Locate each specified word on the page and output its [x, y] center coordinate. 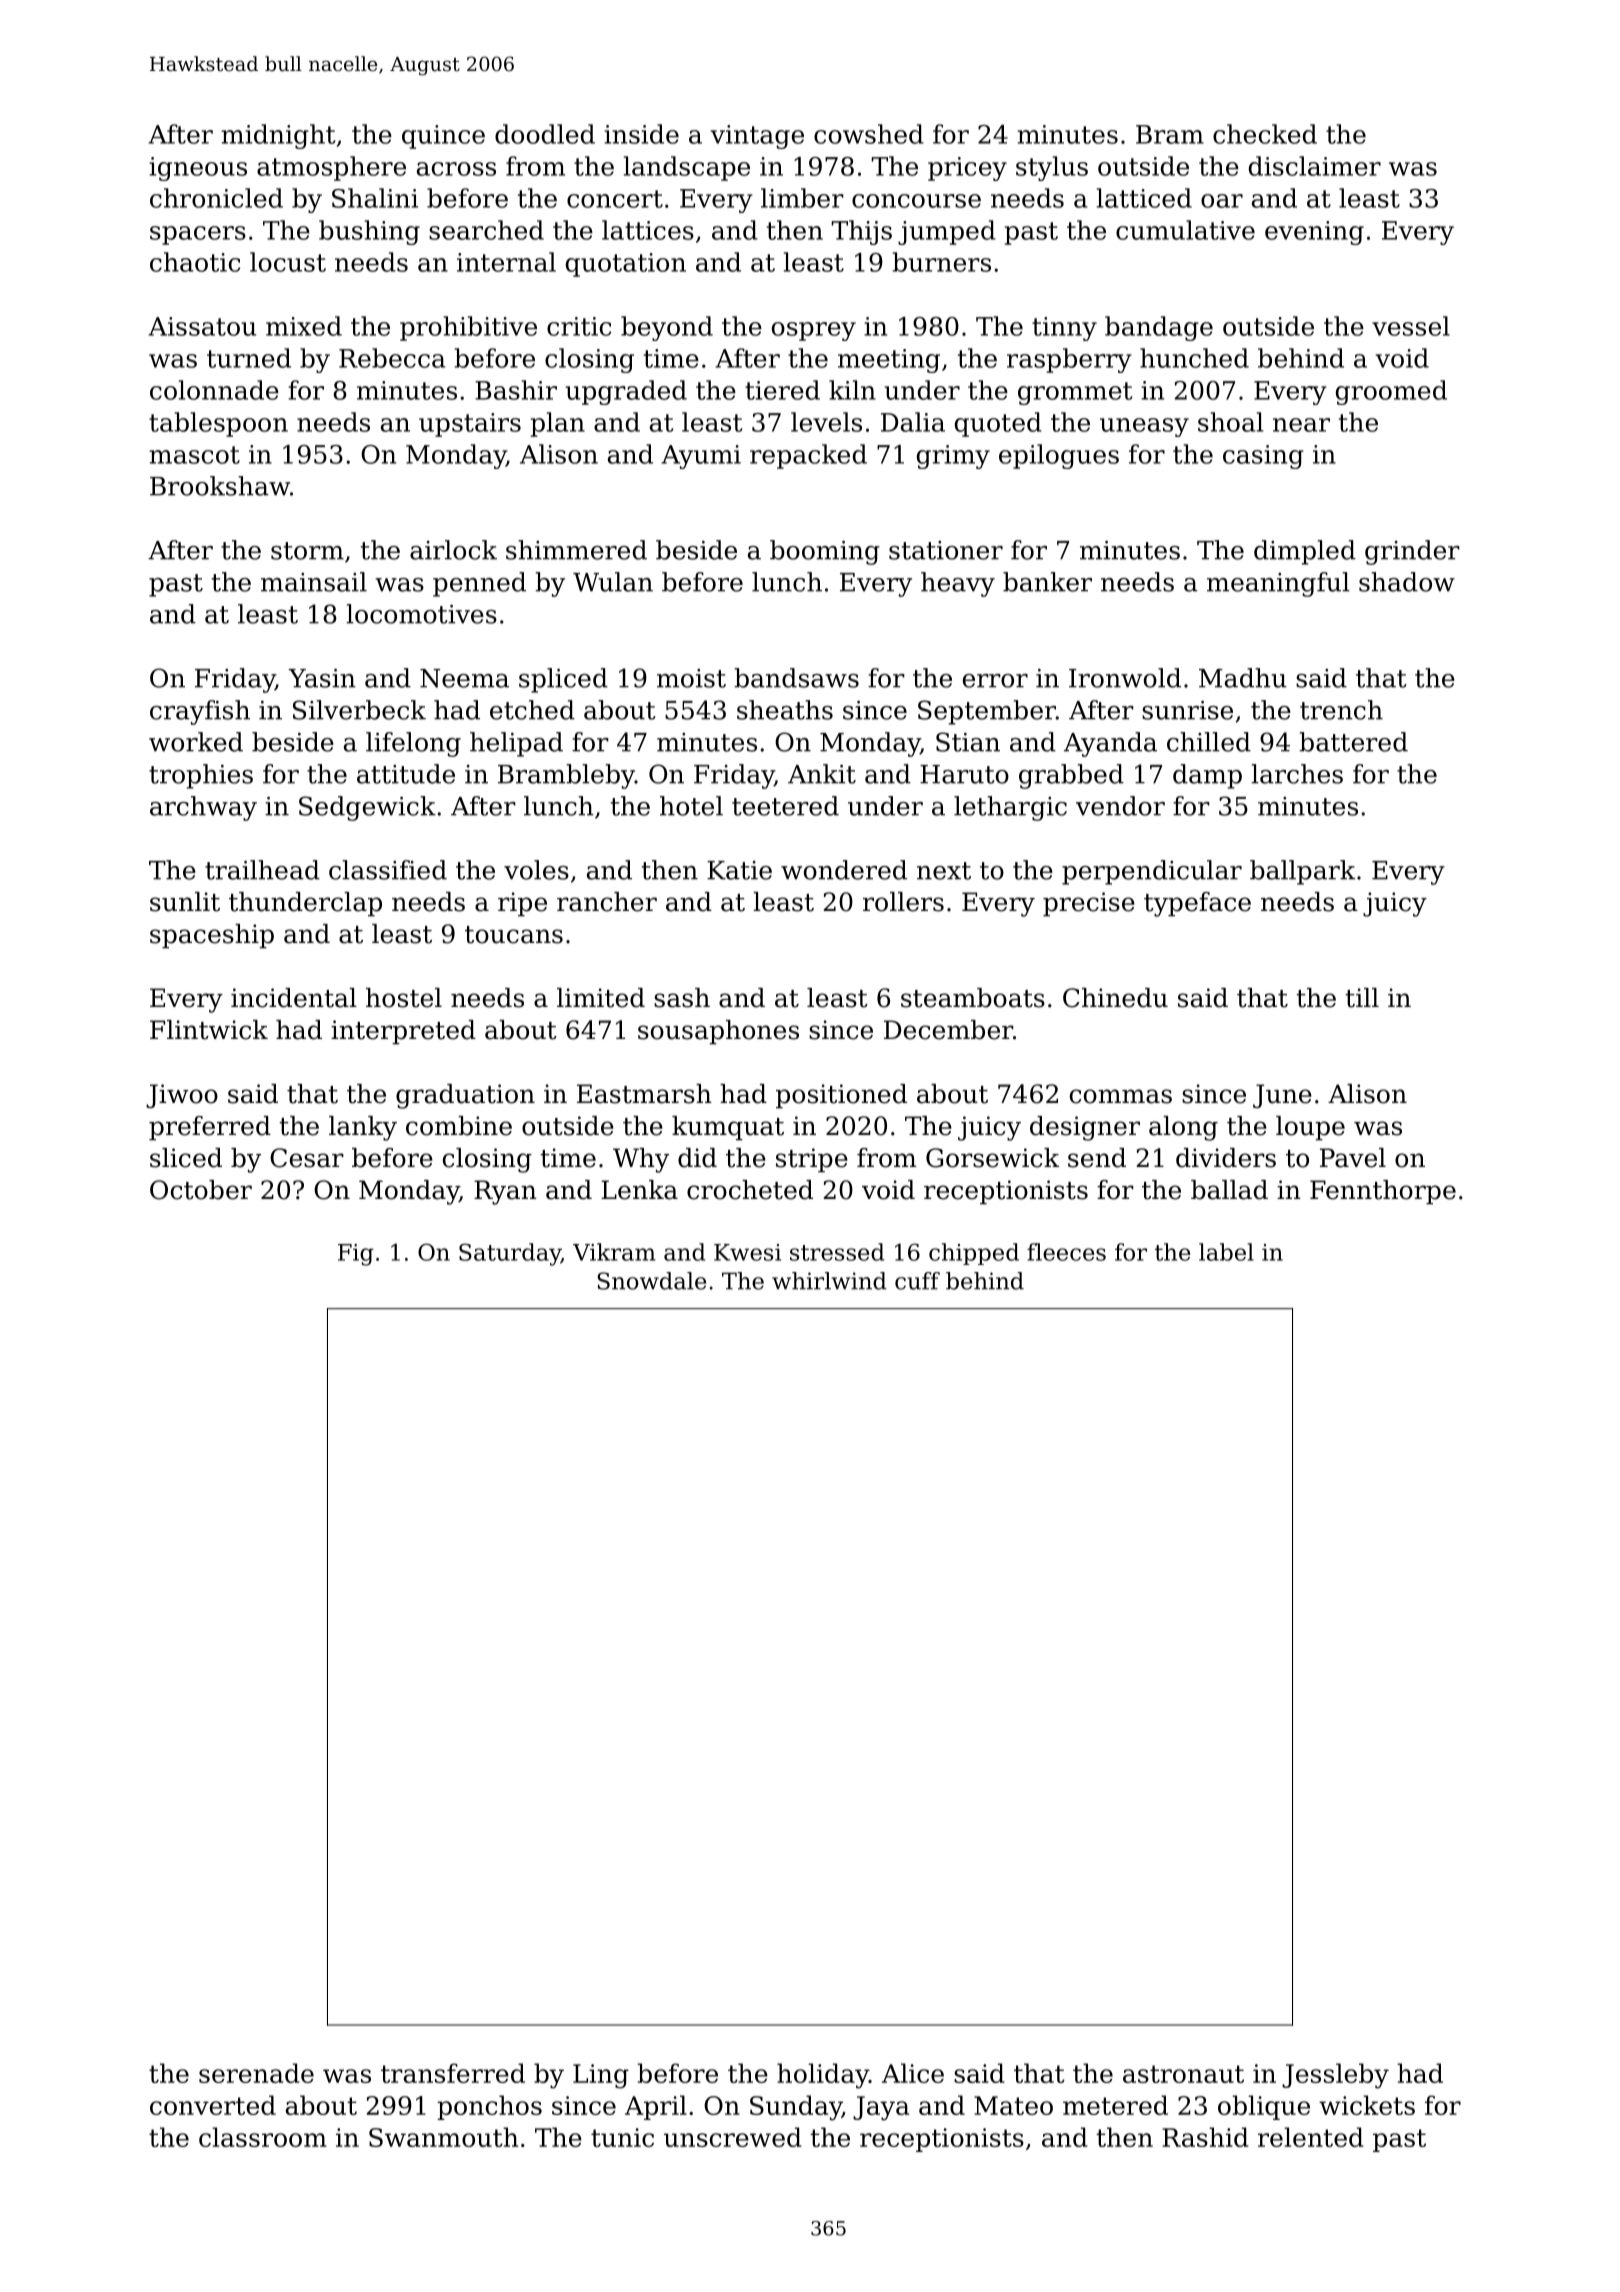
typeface [1197, 904]
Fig [356, 1255]
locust [288, 262]
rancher [607, 902]
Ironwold [1125, 678]
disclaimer [1315, 166]
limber [802, 198]
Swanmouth [443, 2137]
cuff [917, 1281]
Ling [601, 2076]
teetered [785, 806]
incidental [294, 998]
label [1226, 1252]
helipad [516, 744]
